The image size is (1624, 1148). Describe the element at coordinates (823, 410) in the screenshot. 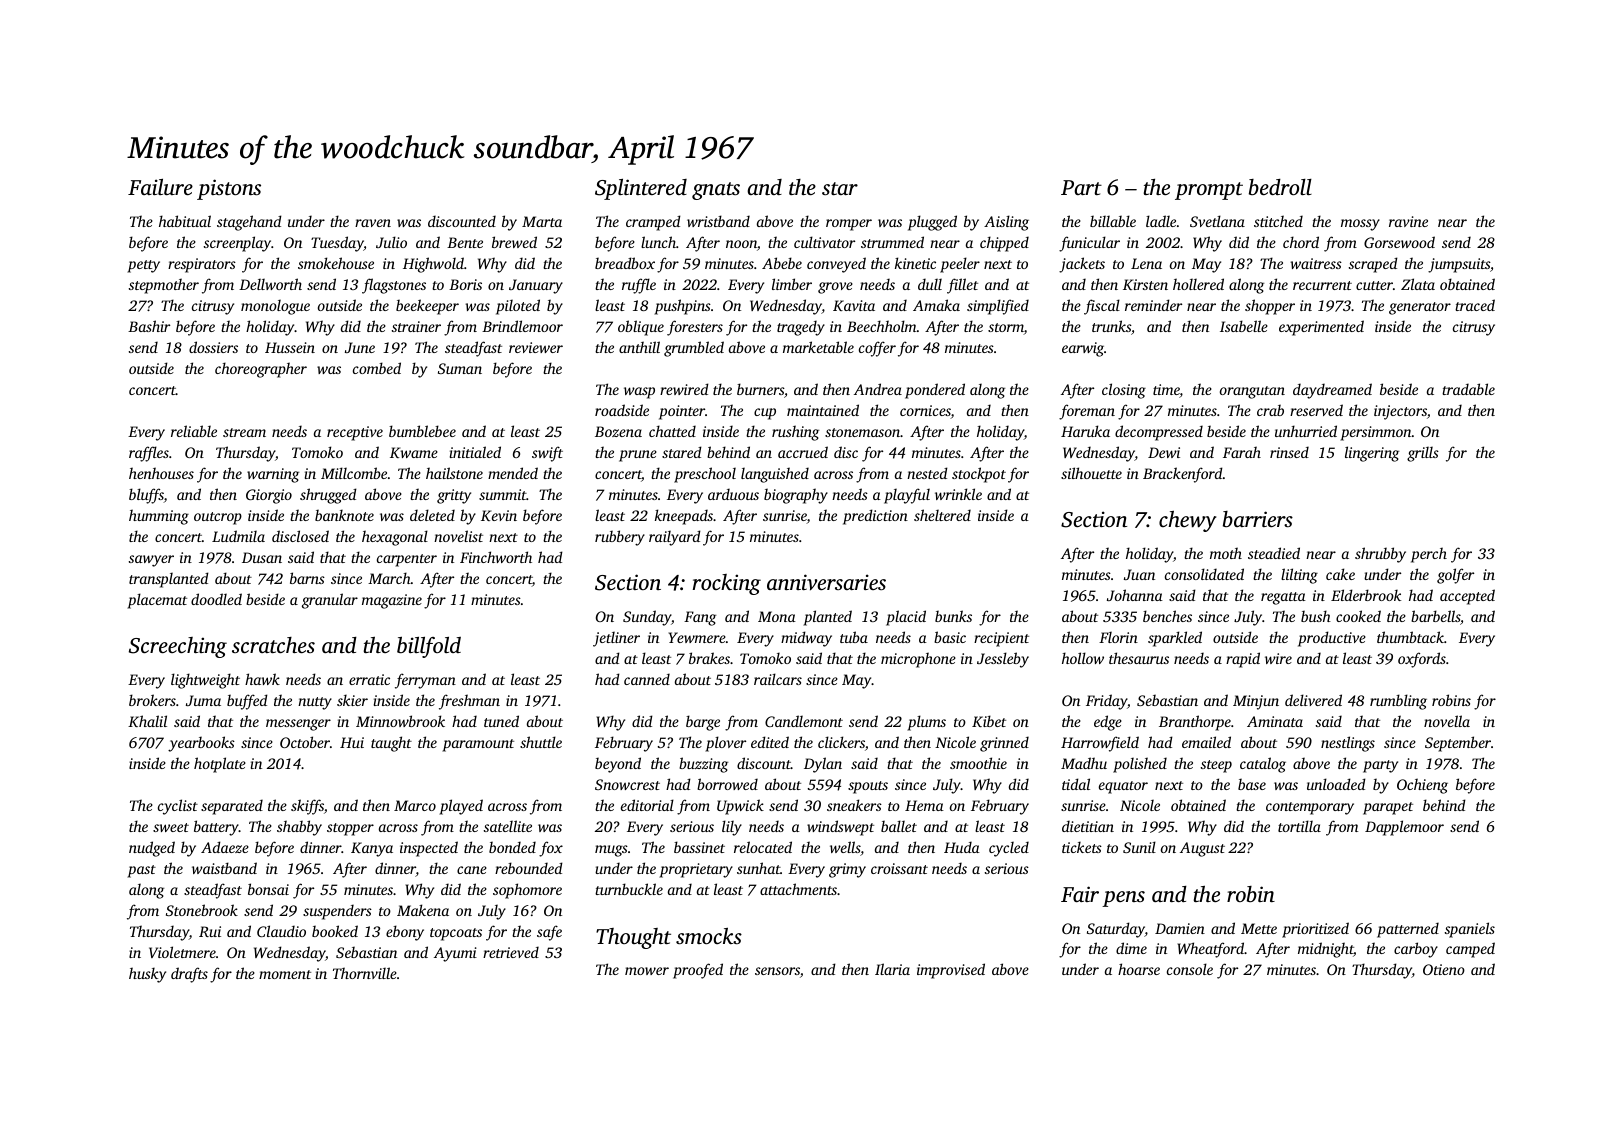

I see `maintained` at that location.
